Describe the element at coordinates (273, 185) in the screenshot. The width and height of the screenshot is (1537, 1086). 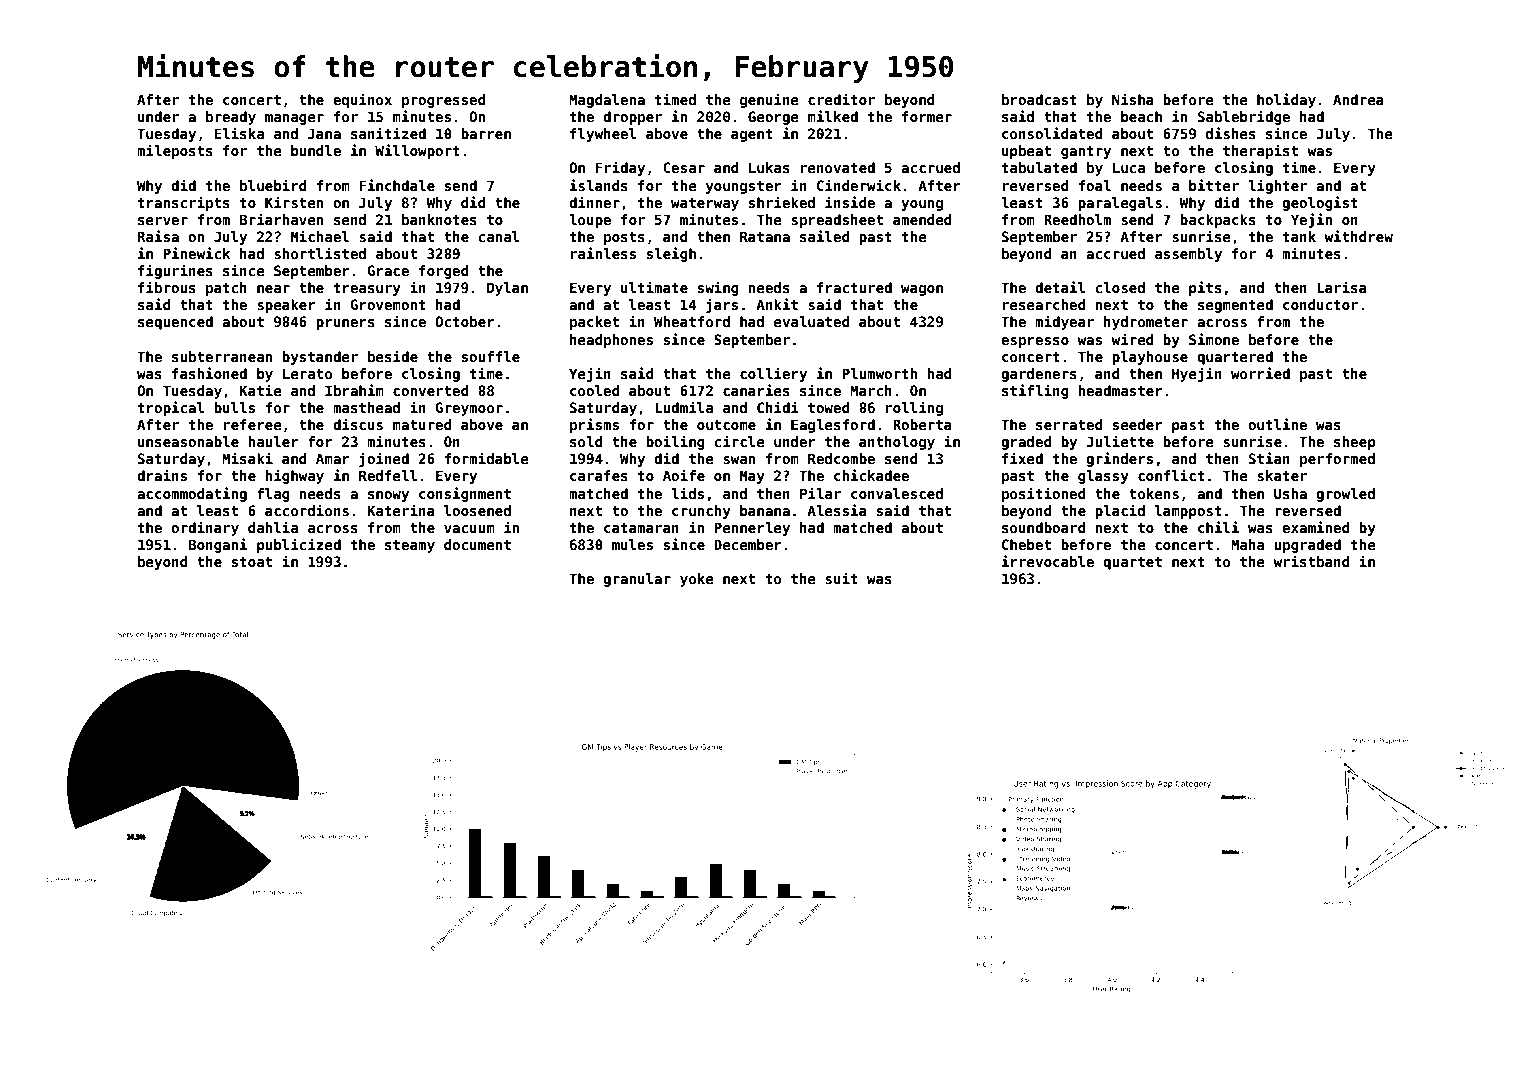
I see `bluebird` at that location.
